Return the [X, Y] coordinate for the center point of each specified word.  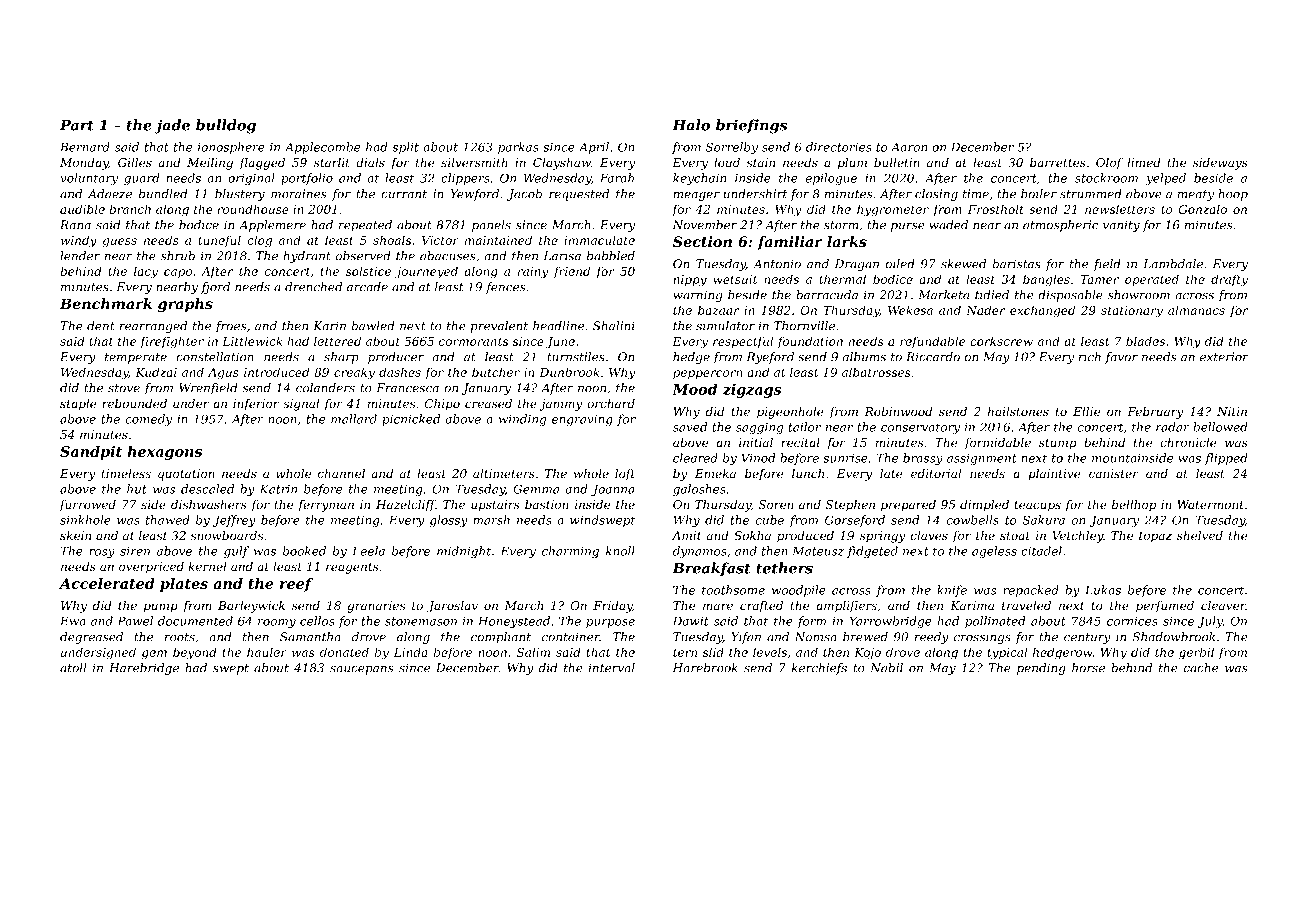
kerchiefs [819, 669]
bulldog [226, 126]
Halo [691, 125]
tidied [992, 295]
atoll [73, 668]
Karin [329, 326]
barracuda [827, 295]
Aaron [909, 147]
